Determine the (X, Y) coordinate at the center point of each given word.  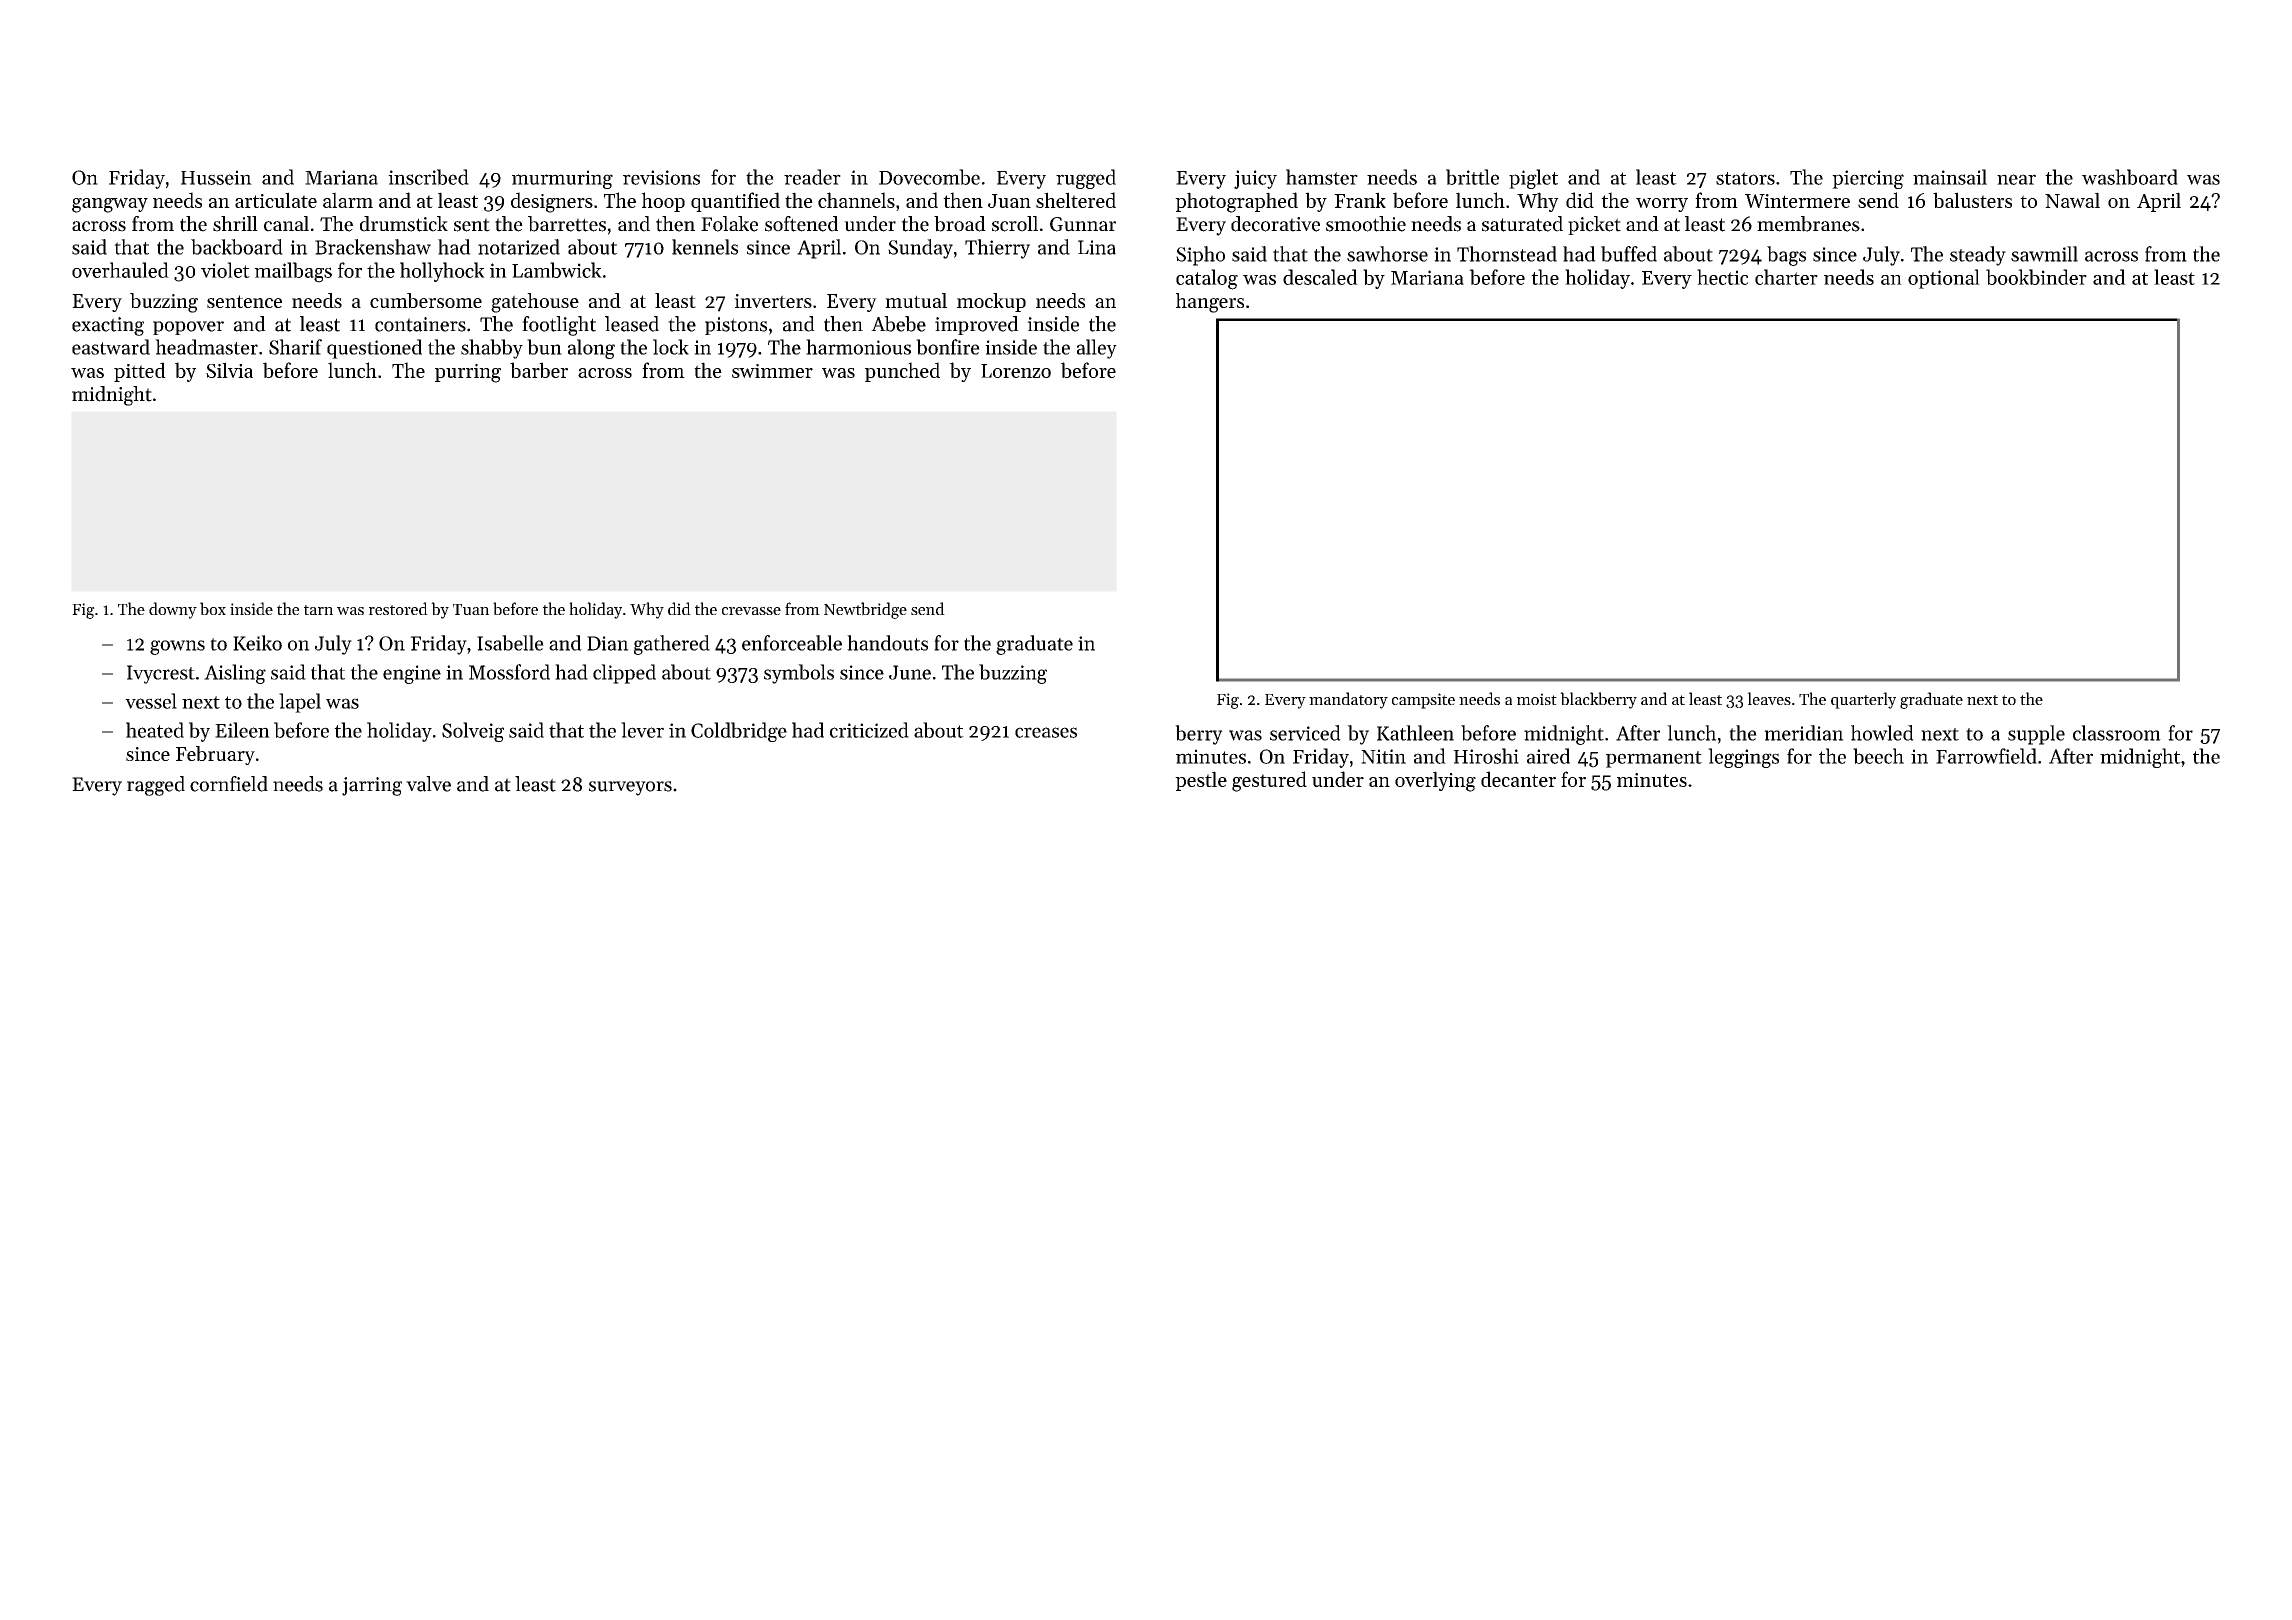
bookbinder (2036, 277)
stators (1745, 178)
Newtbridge (865, 610)
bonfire (948, 347)
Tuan (471, 609)
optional (1944, 279)
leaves (1769, 698)
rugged (1086, 179)
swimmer (772, 371)
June (910, 672)
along (591, 349)
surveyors (630, 788)
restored (398, 608)
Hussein (216, 177)
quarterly (1863, 700)
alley (1097, 349)
